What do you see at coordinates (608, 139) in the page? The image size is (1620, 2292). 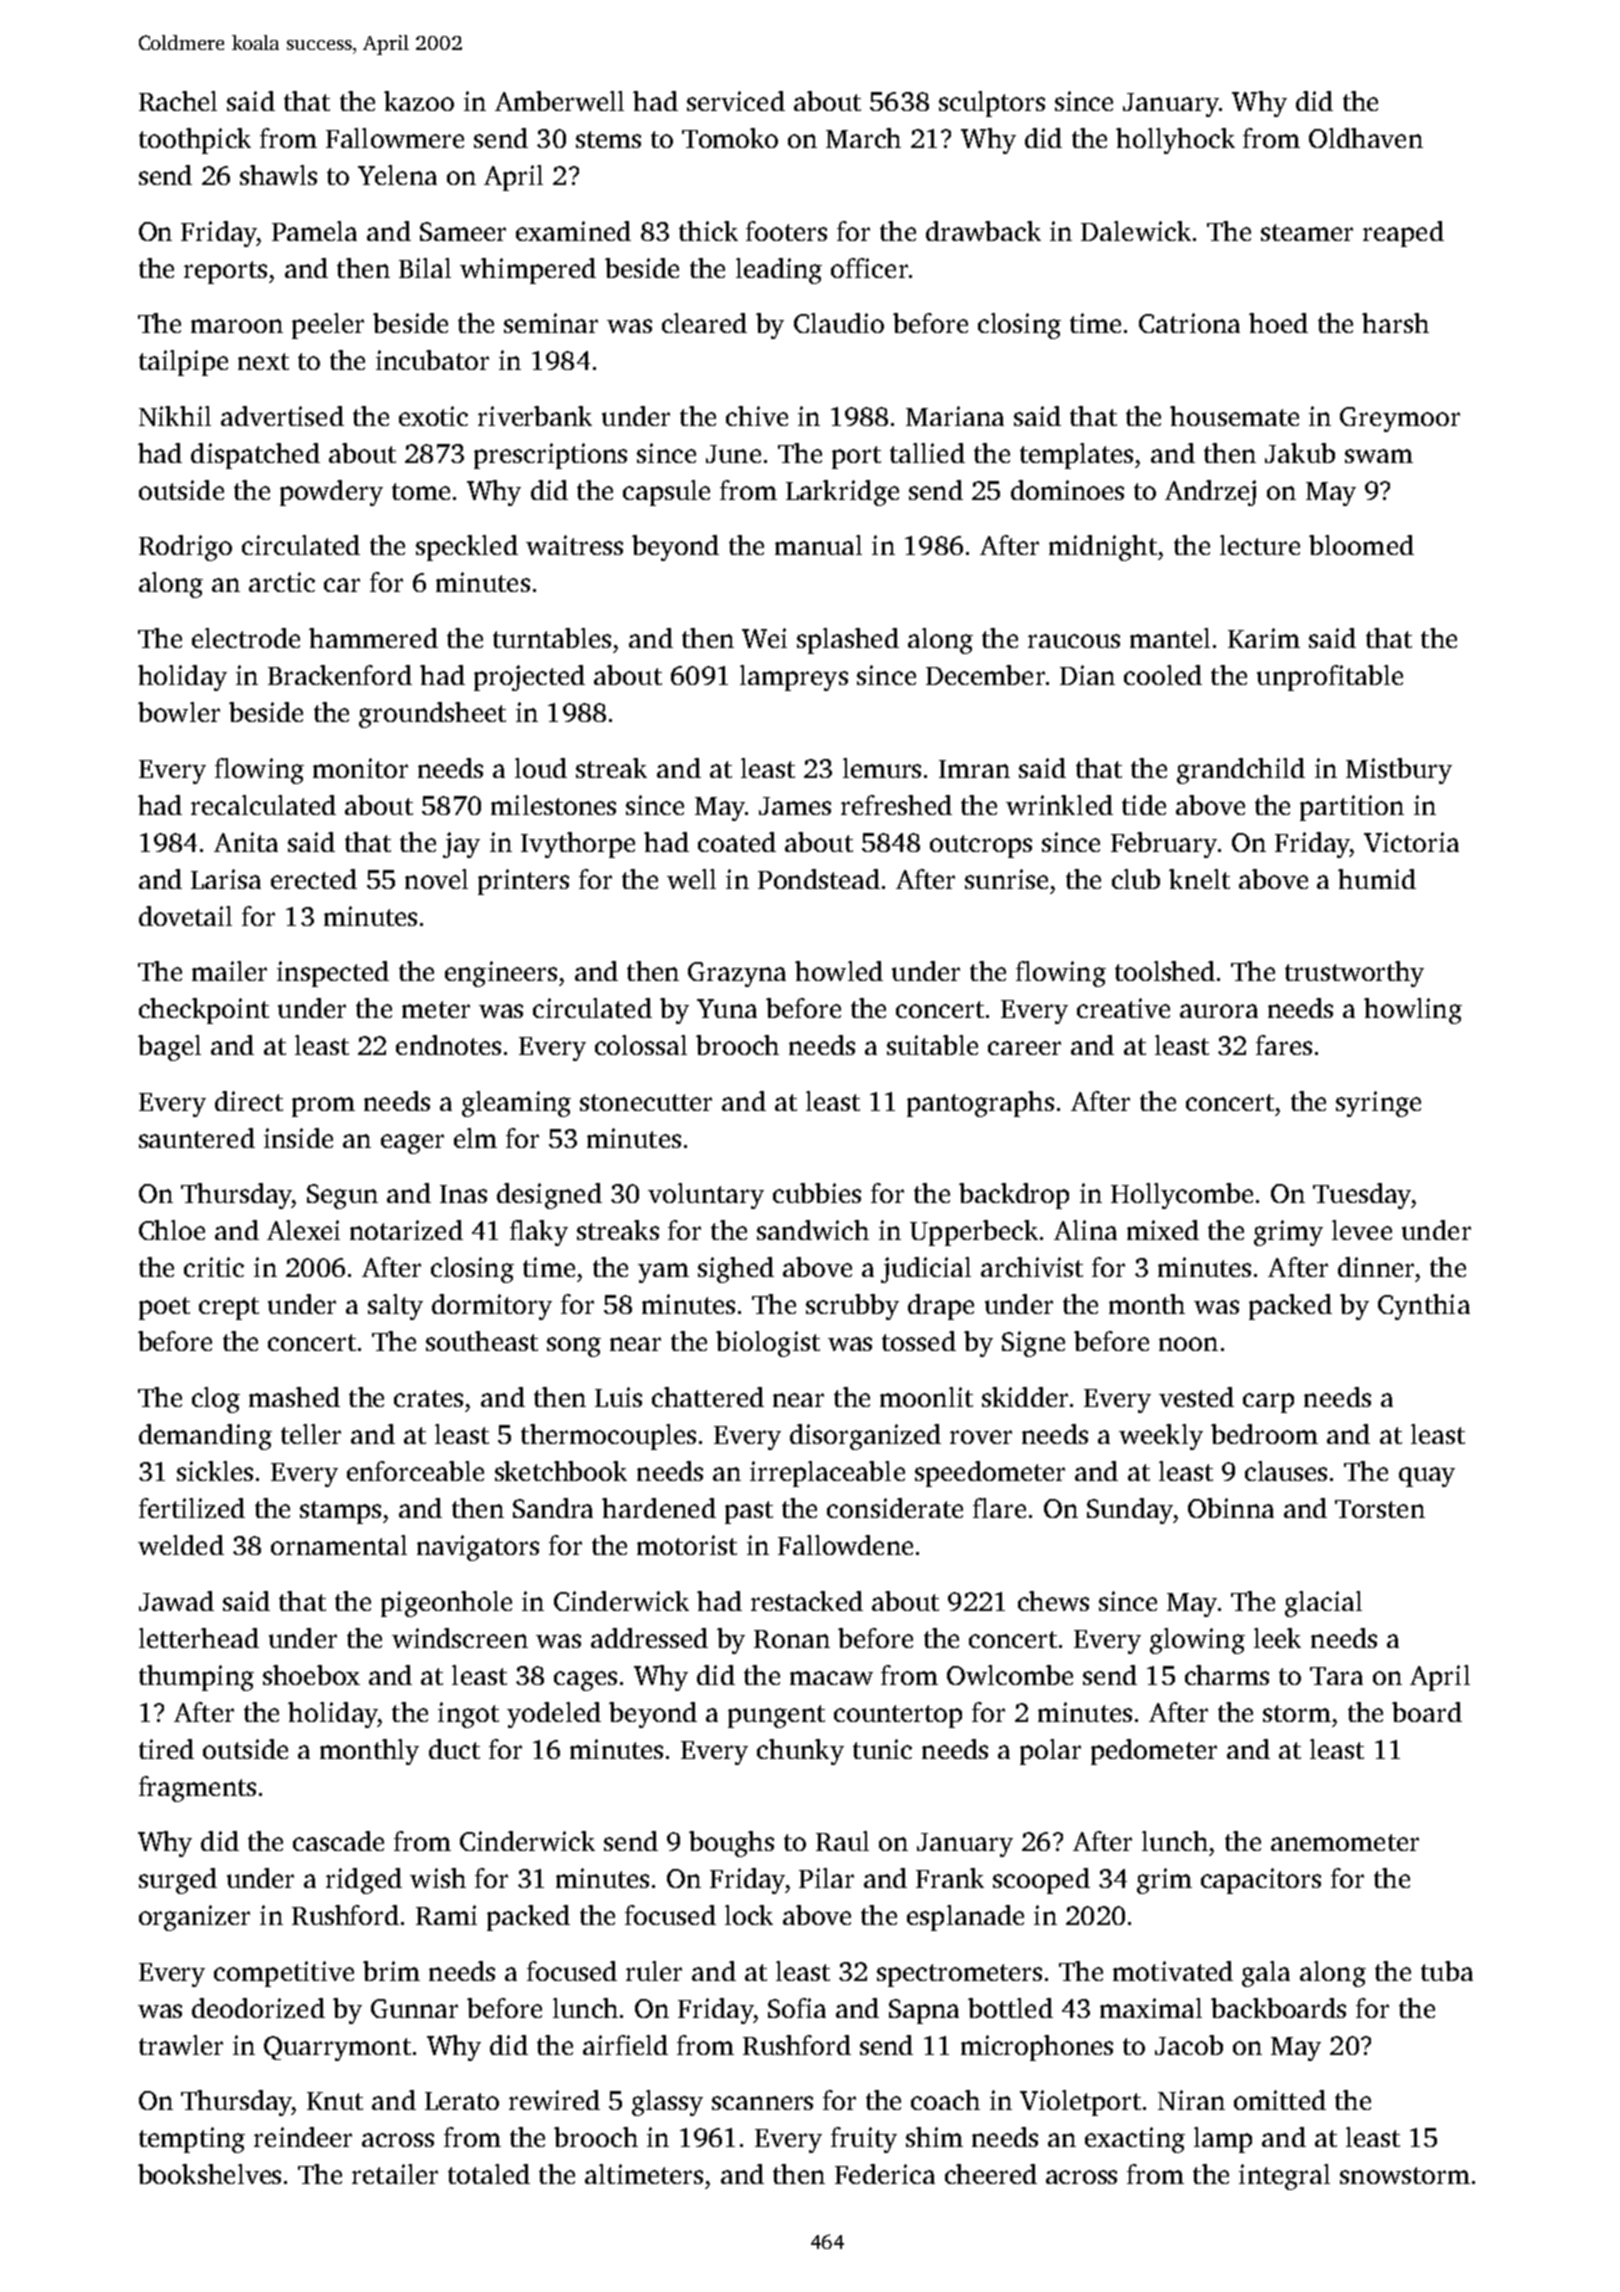 I see `stems` at bounding box center [608, 139].
